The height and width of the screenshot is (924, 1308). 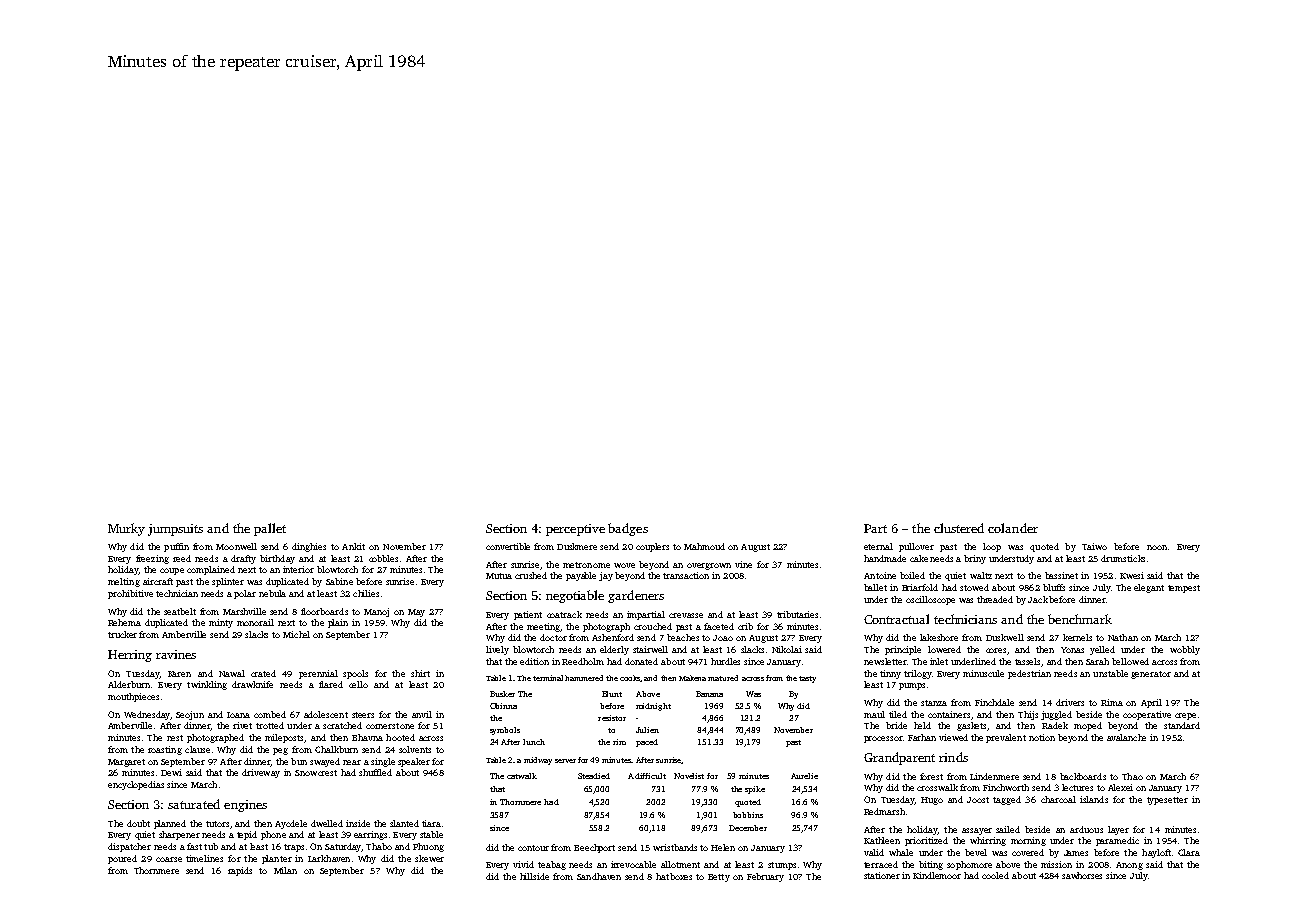 What do you see at coordinates (1082, 875) in the screenshot?
I see `sawhorses` at bounding box center [1082, 875].
